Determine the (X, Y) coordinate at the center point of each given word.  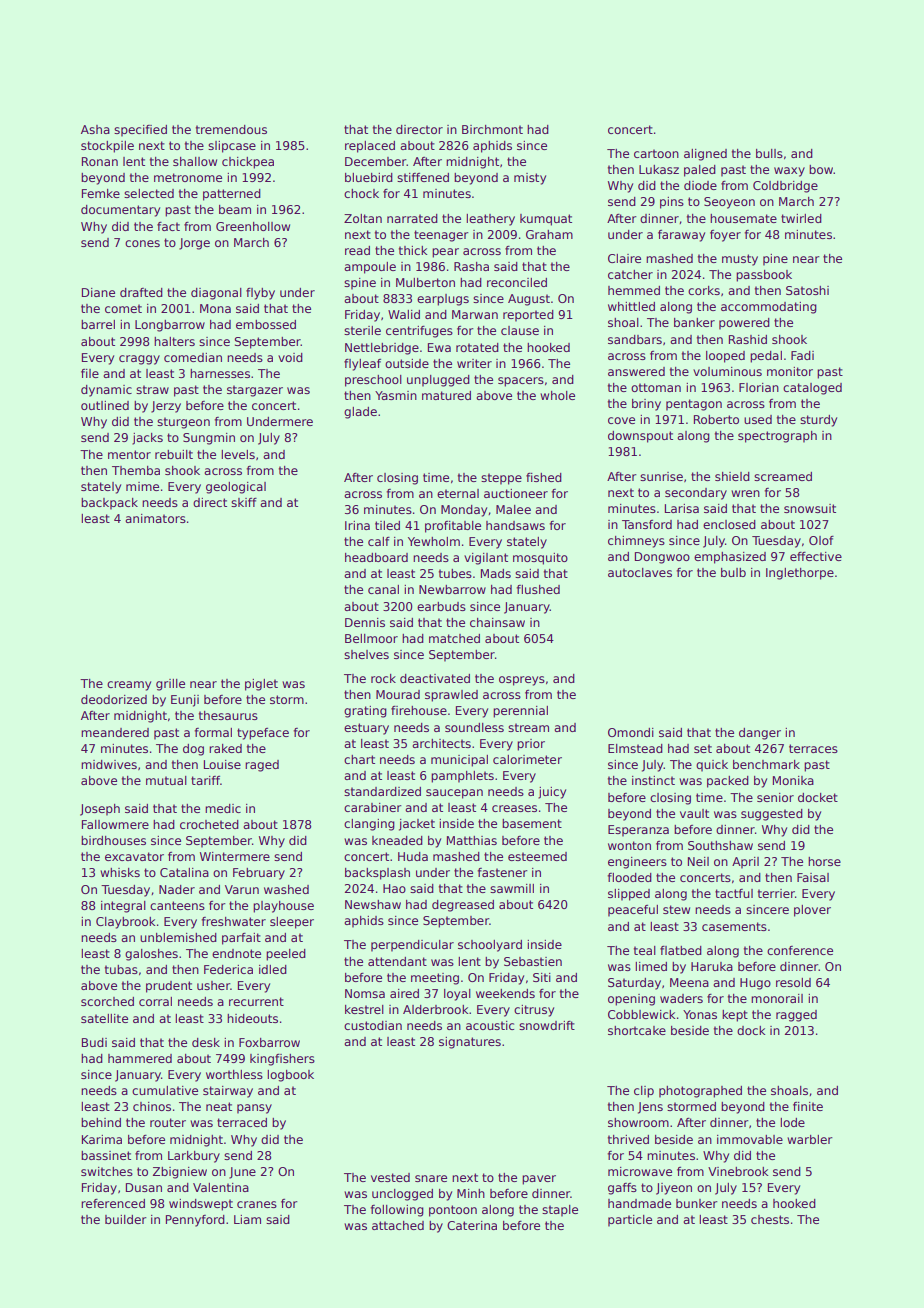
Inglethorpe (800, 574)
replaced (370, 147)
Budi (94, 1042)
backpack (109, 504)
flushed (538, 589)
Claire (624, 258)
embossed (266, 324)
